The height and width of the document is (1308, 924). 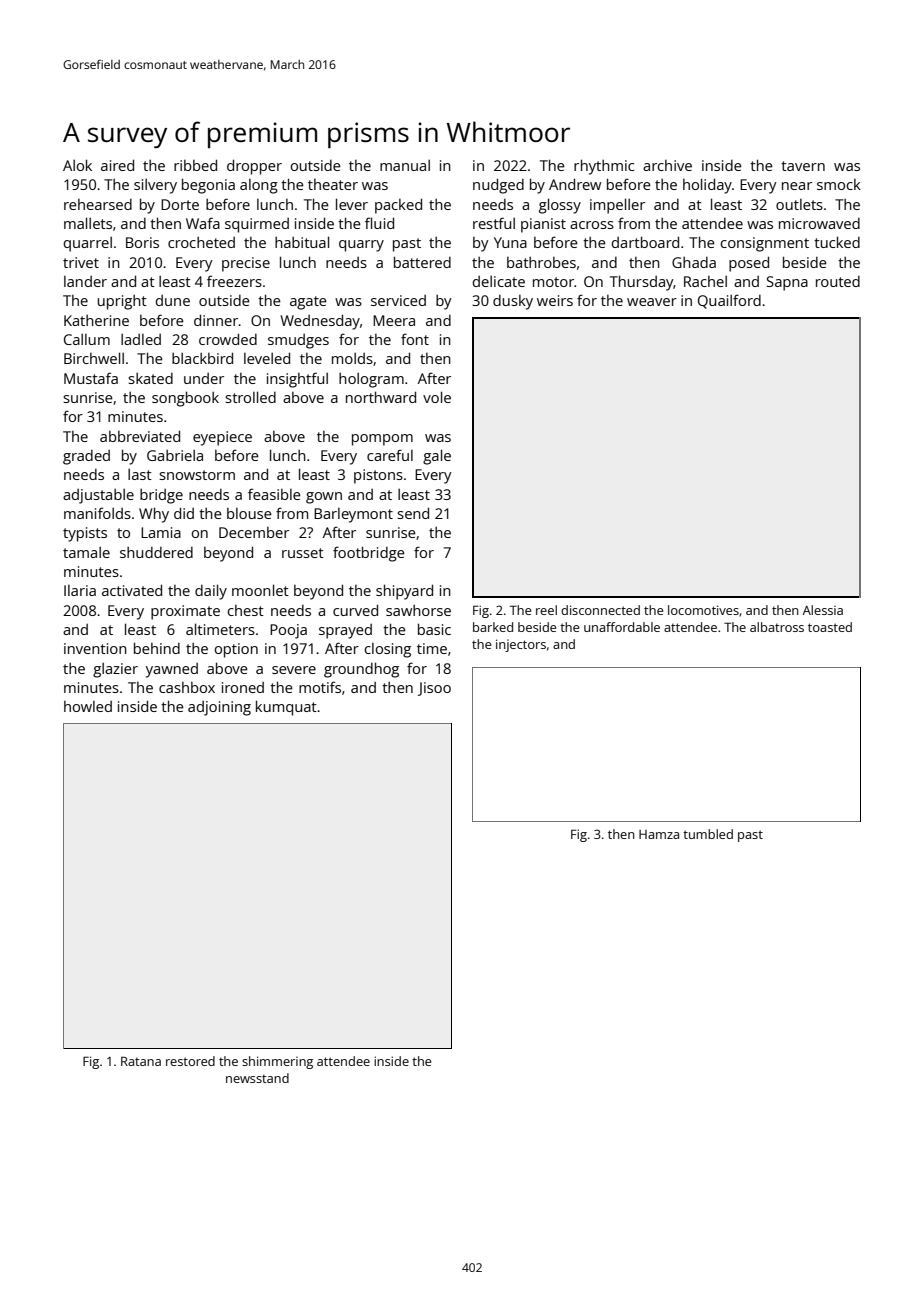 What do you see at coordinates (277, 1062) in the document?
I see `shimmering` at bounding box center [277, 1062].
